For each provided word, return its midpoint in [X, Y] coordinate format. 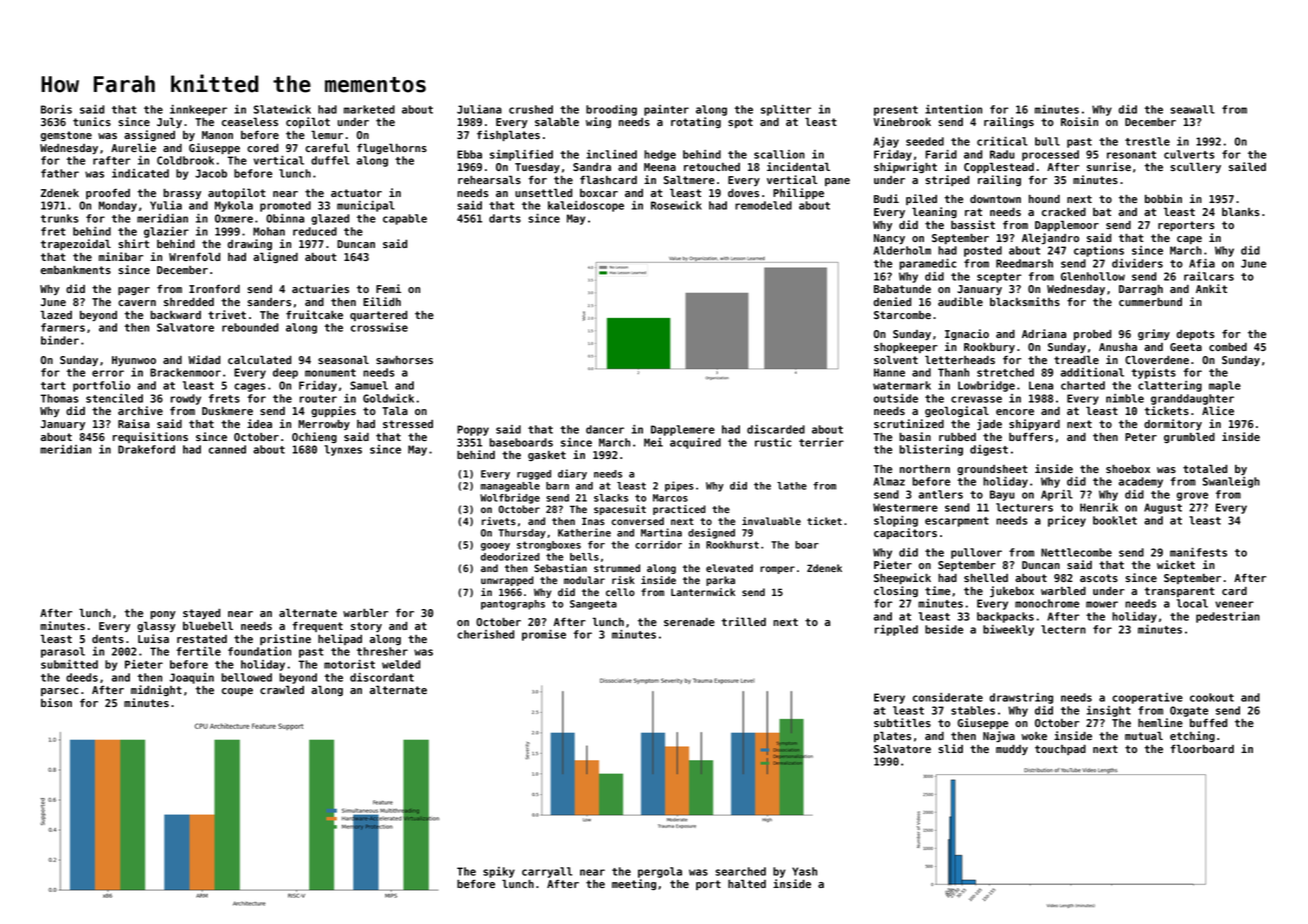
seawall [1192, 109]
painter [666, 110]
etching [1192, 736]
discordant [382, 677]
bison [56, 702]
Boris [56, 109]
